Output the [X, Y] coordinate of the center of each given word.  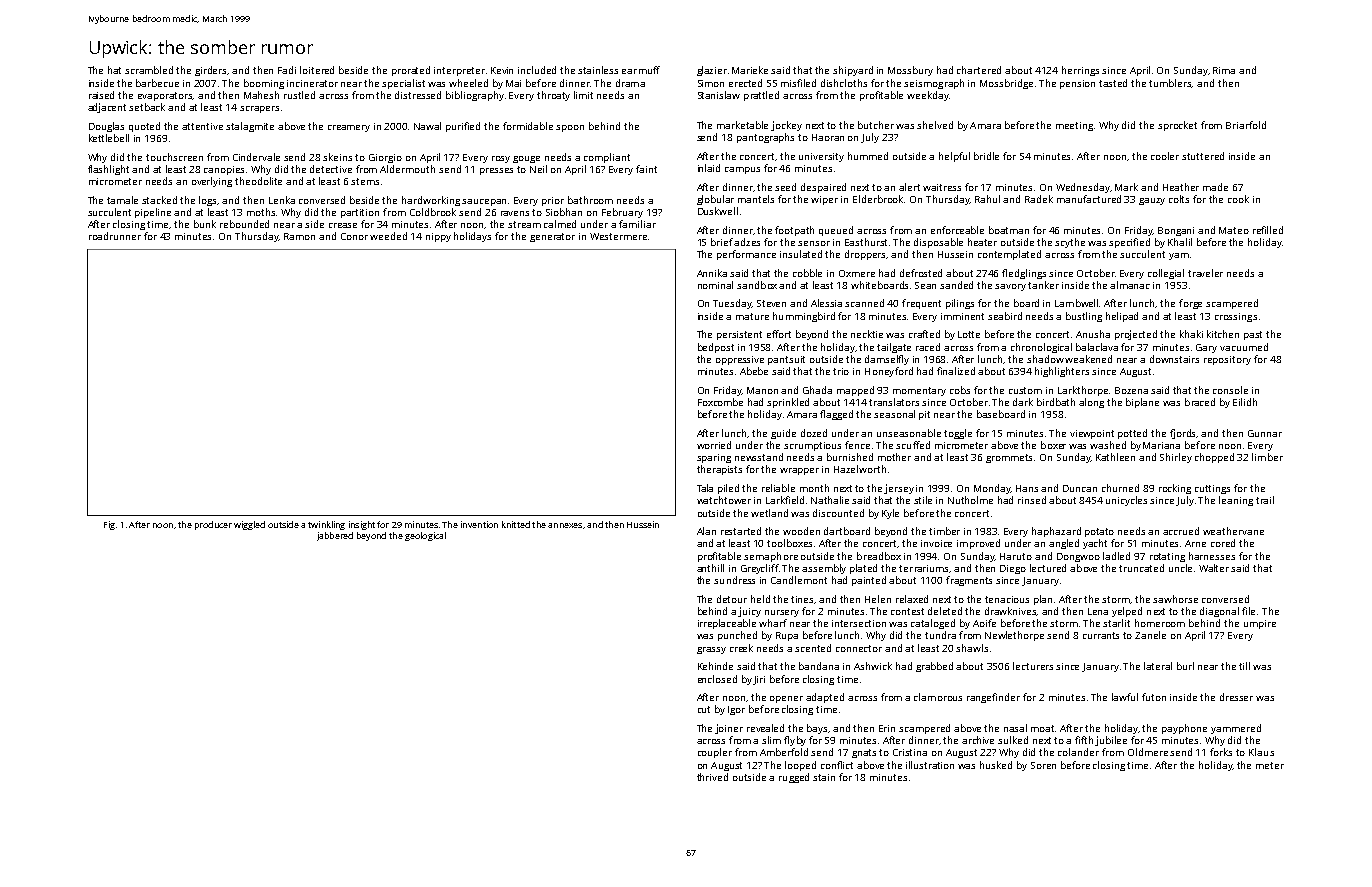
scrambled [149, 70]
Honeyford [889, 372]
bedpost [716, 348]
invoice [936, 543]
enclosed [717, 679]
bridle [986, 156]
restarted [741, 531]
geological [425, 536]
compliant [607, 158]
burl [1185, 666]
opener [786, 699]
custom [1025, 390]
